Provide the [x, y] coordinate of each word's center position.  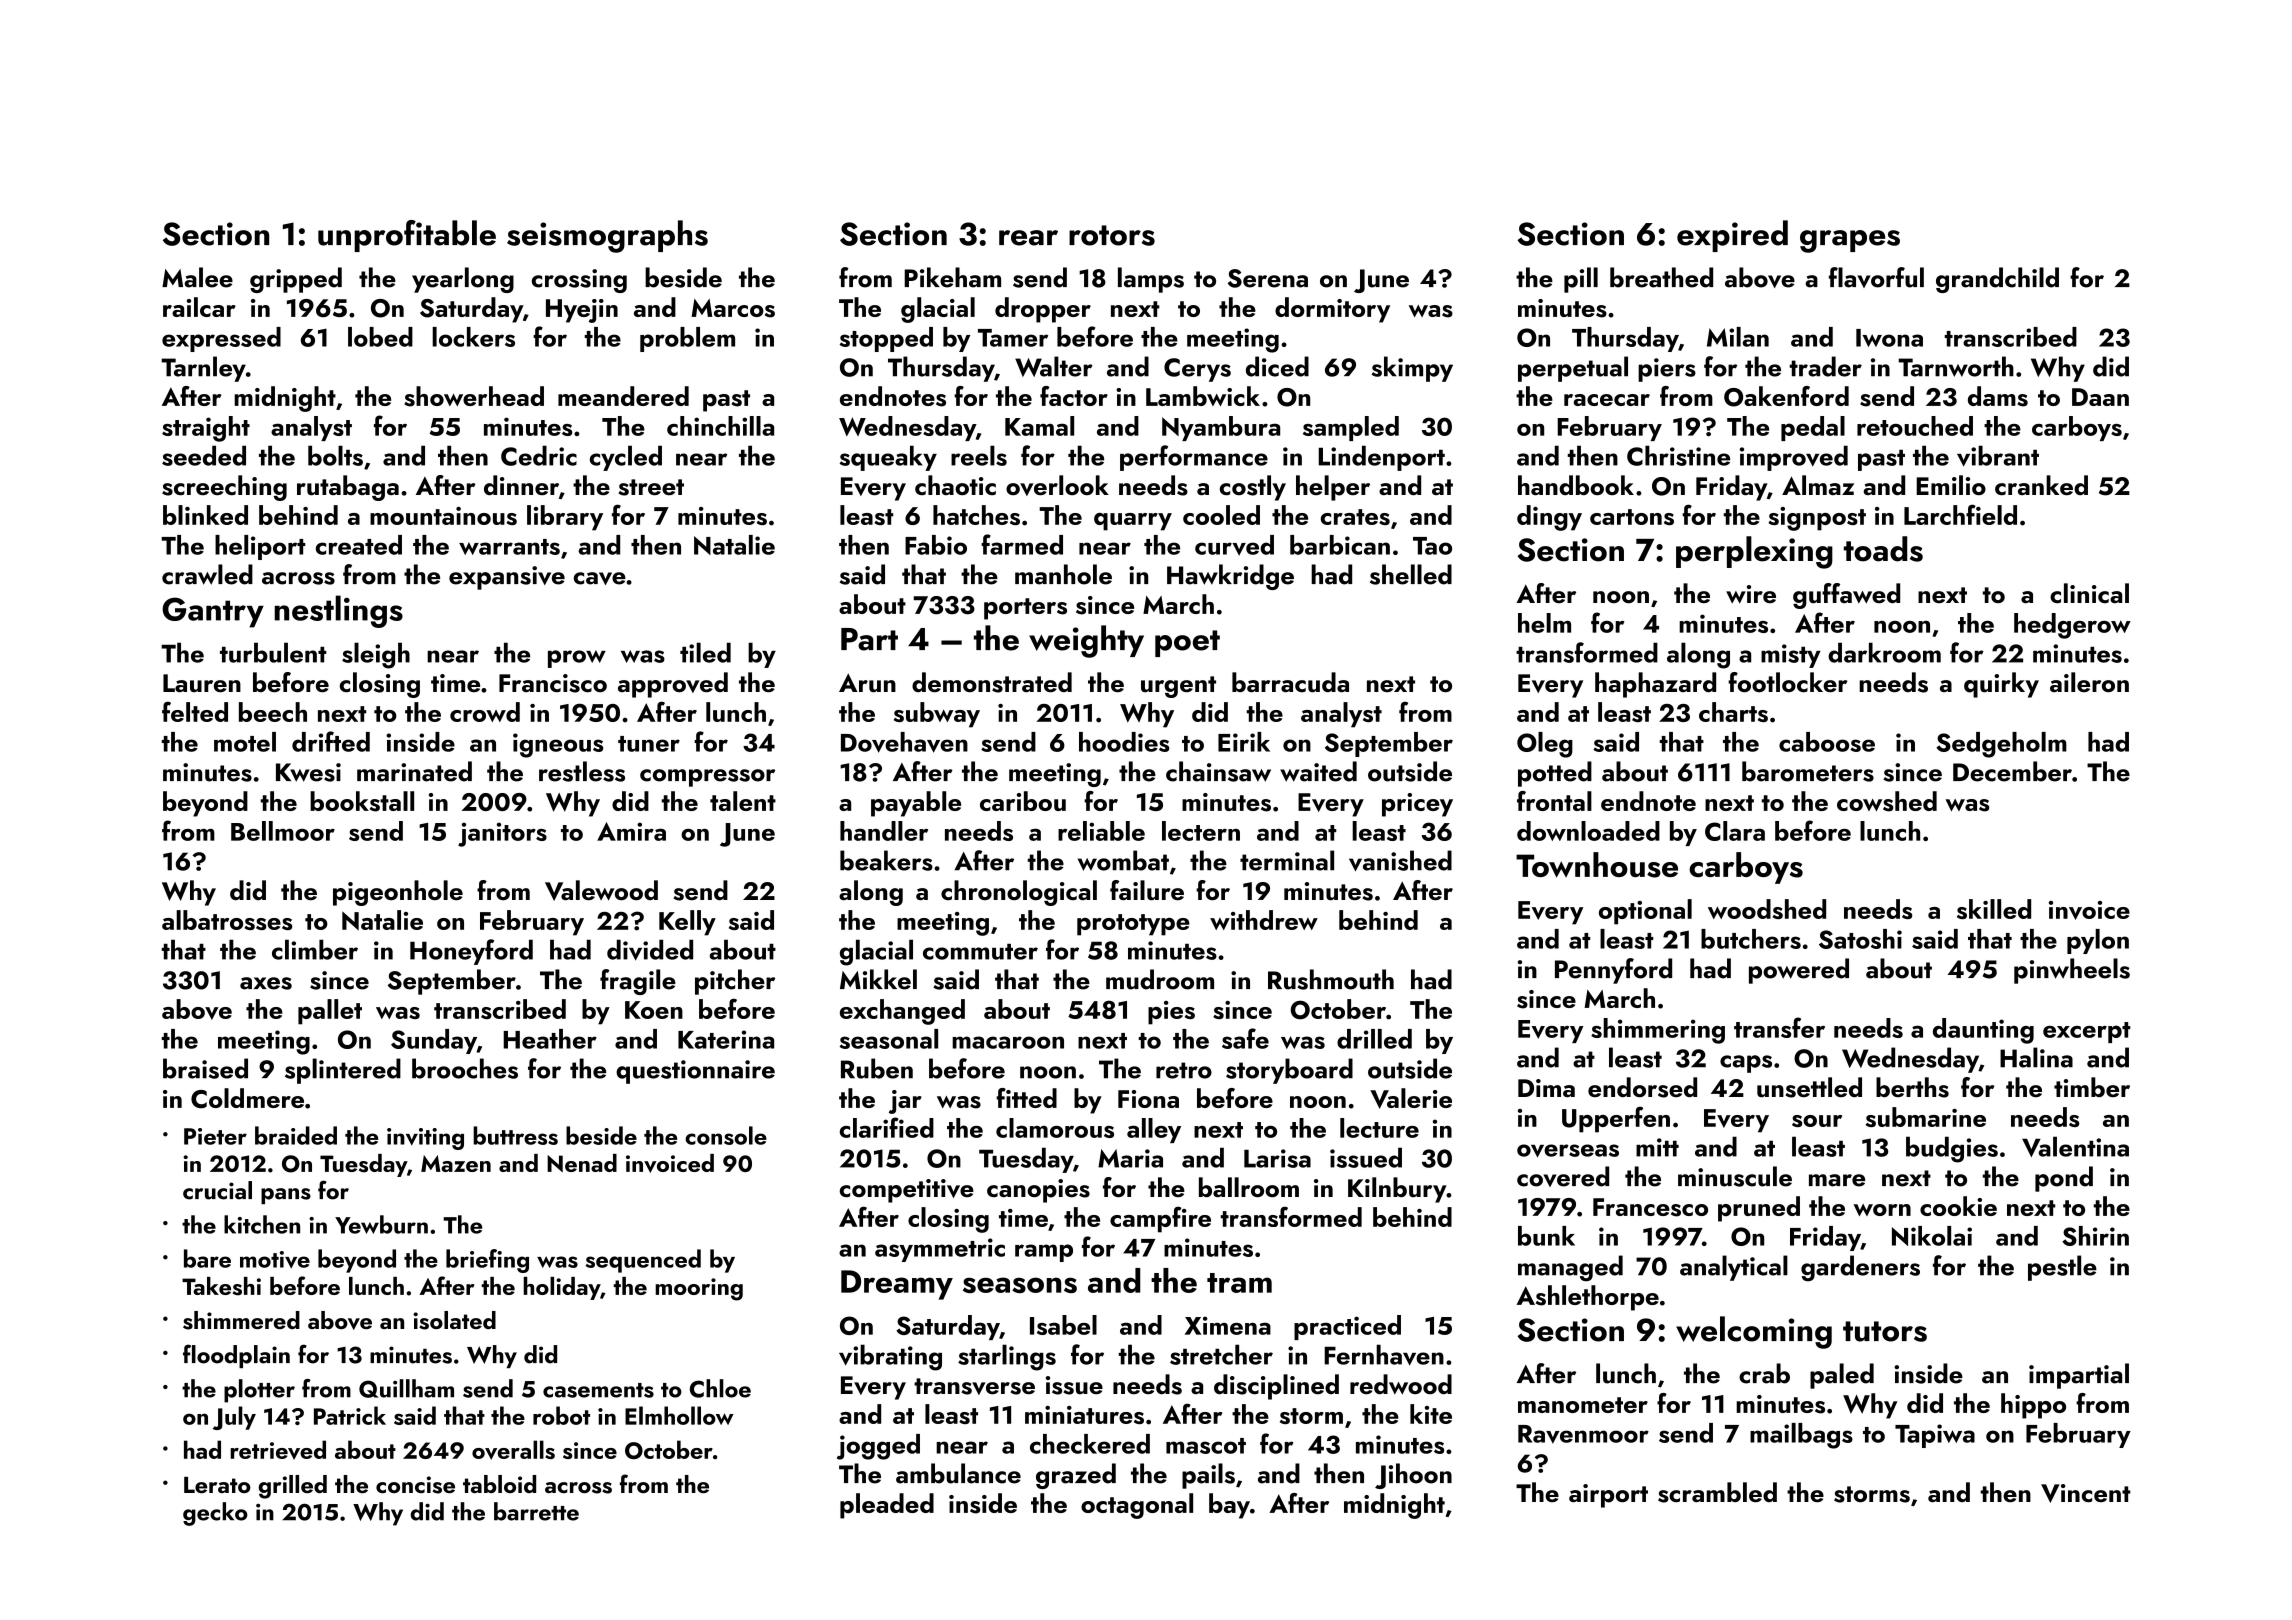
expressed [221, 339]
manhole [1063, 574]
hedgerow [2072, 626]
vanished [1400, 860]
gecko [215, 1514]
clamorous [1055, 1128]
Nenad [582, 1163]
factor [1074, 396]
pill [1581, 280]
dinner [521, 485]
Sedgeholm [2001, 745]
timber [2092, 1087]
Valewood [601, 890]
